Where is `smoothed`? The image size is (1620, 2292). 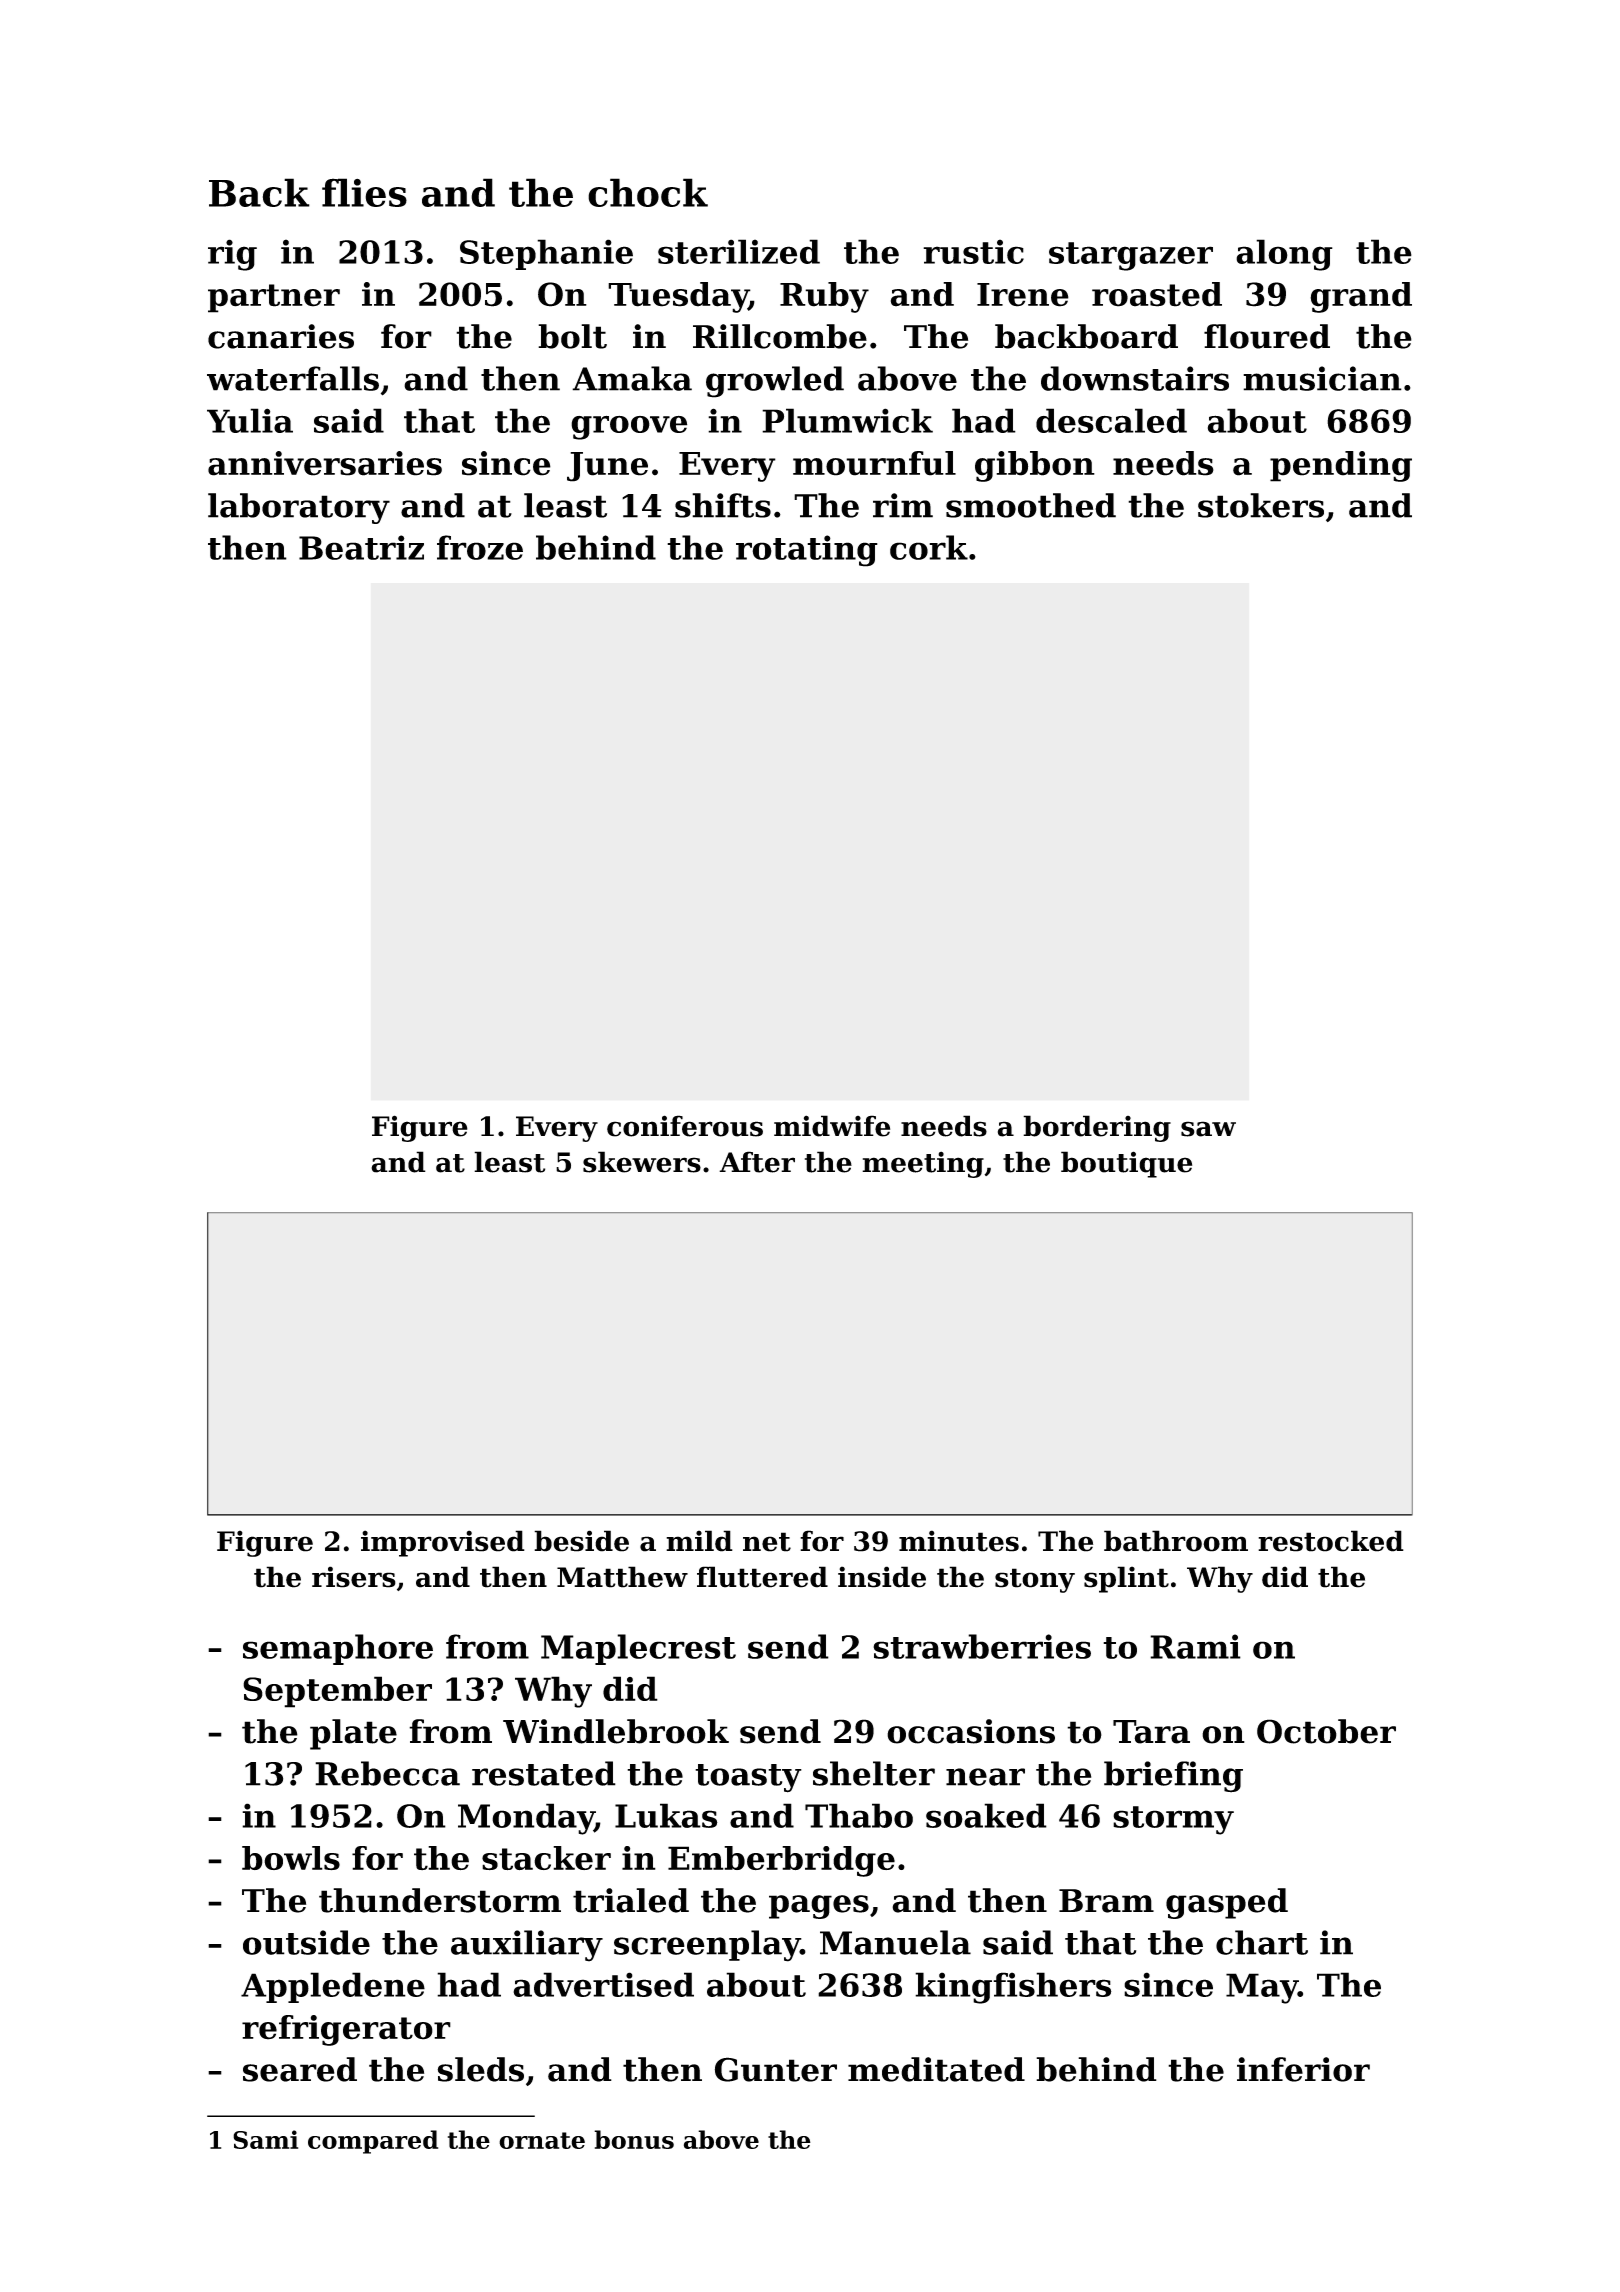 smoothed is located at coordinates (1031, 505).
